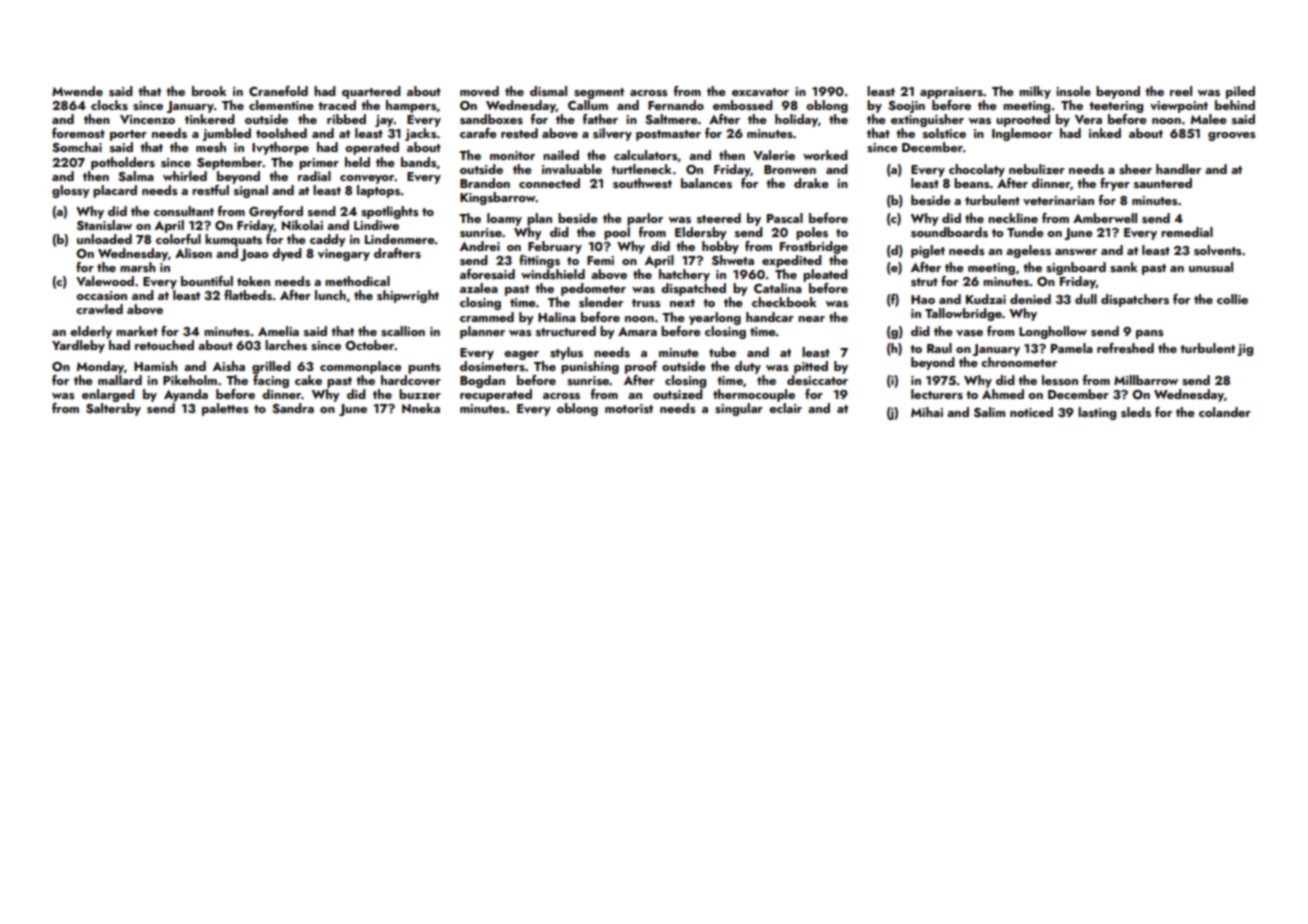 The image size is (1308, 924). I want to click on Tallowbridge, so click(963, 314).
